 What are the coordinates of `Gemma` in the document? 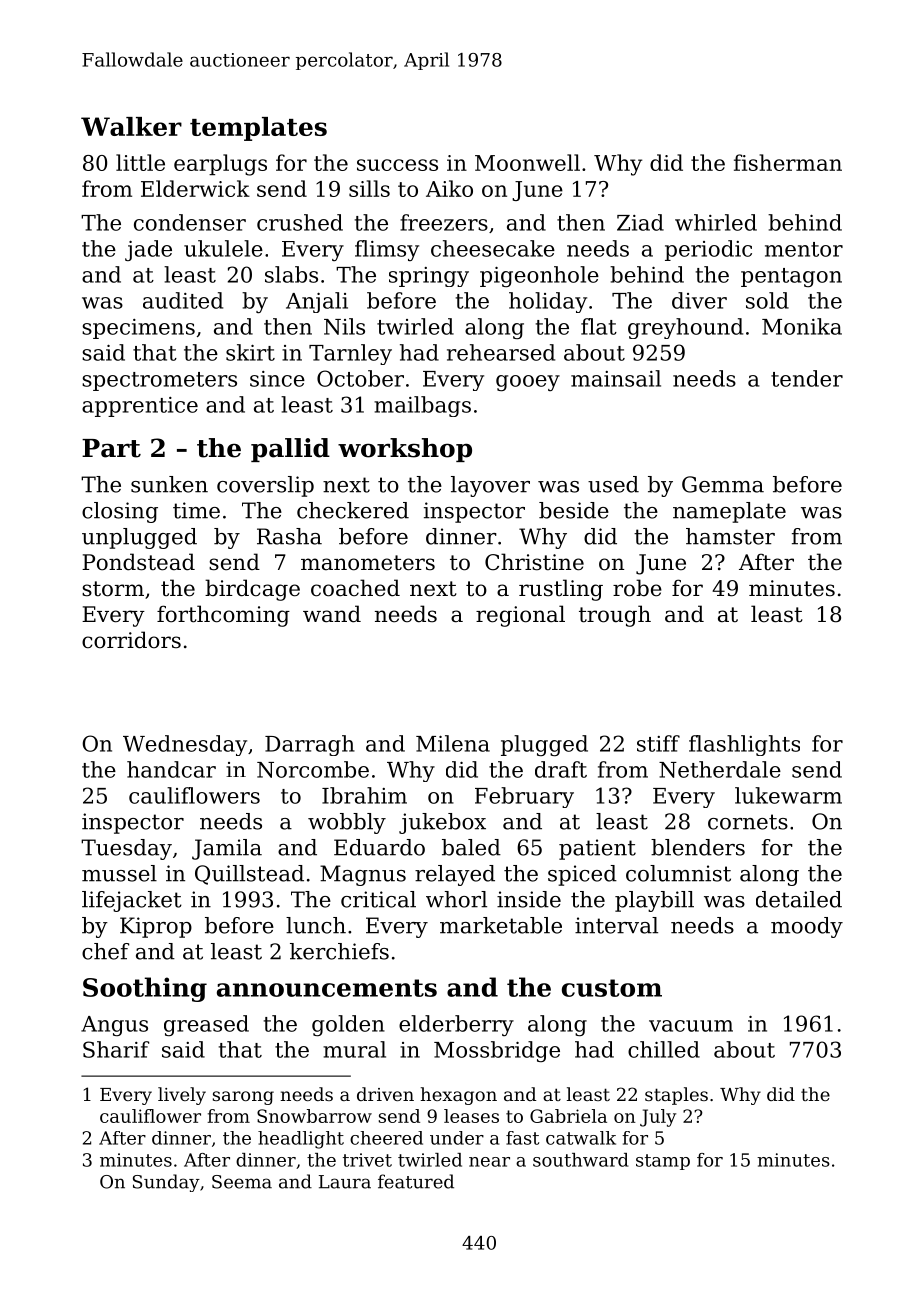 It's located at (723, 484).
